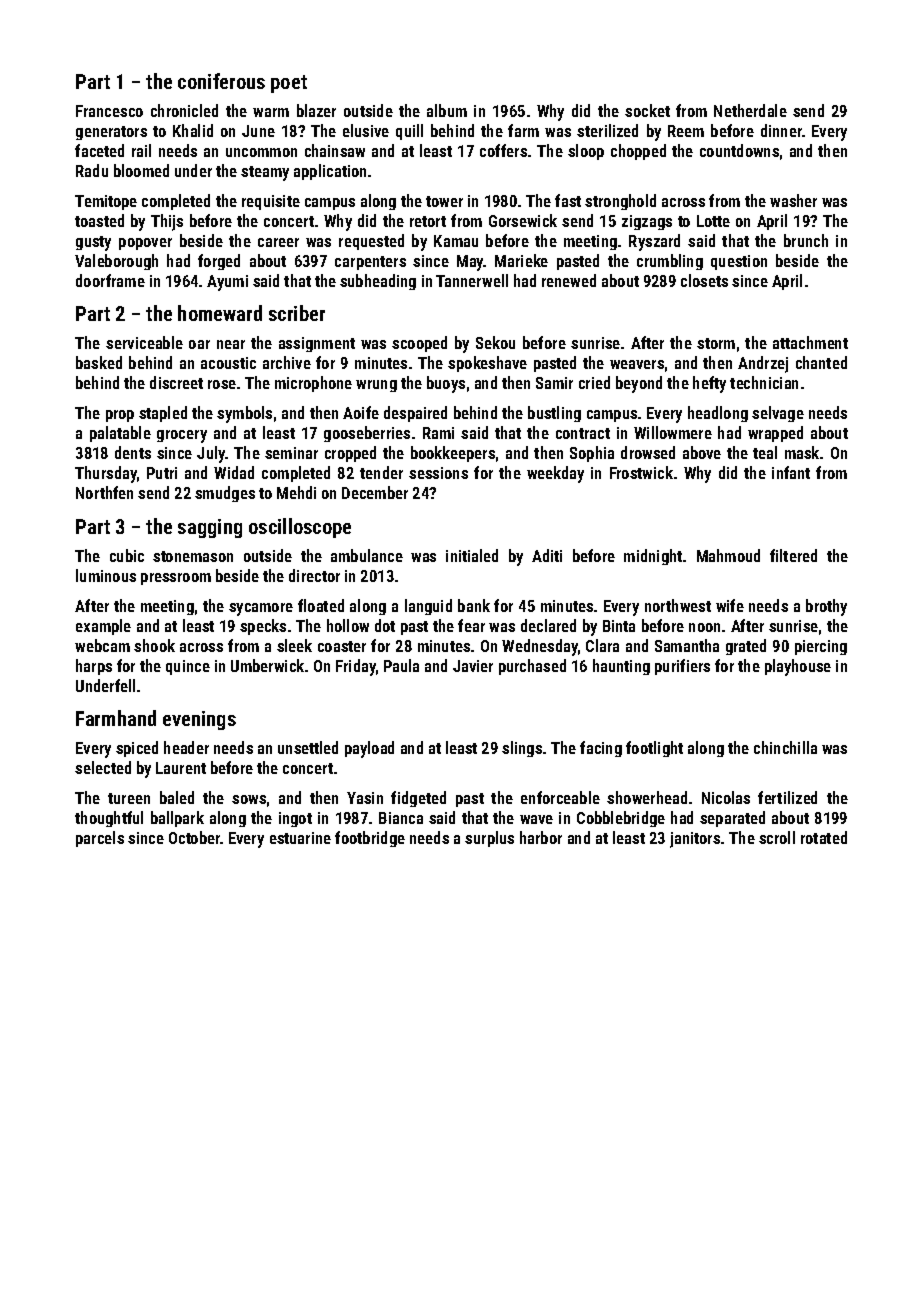 This document has width=924, height=1308. Describe the element at coordinates (791, 472) in the document. I see `infant` at that location.
